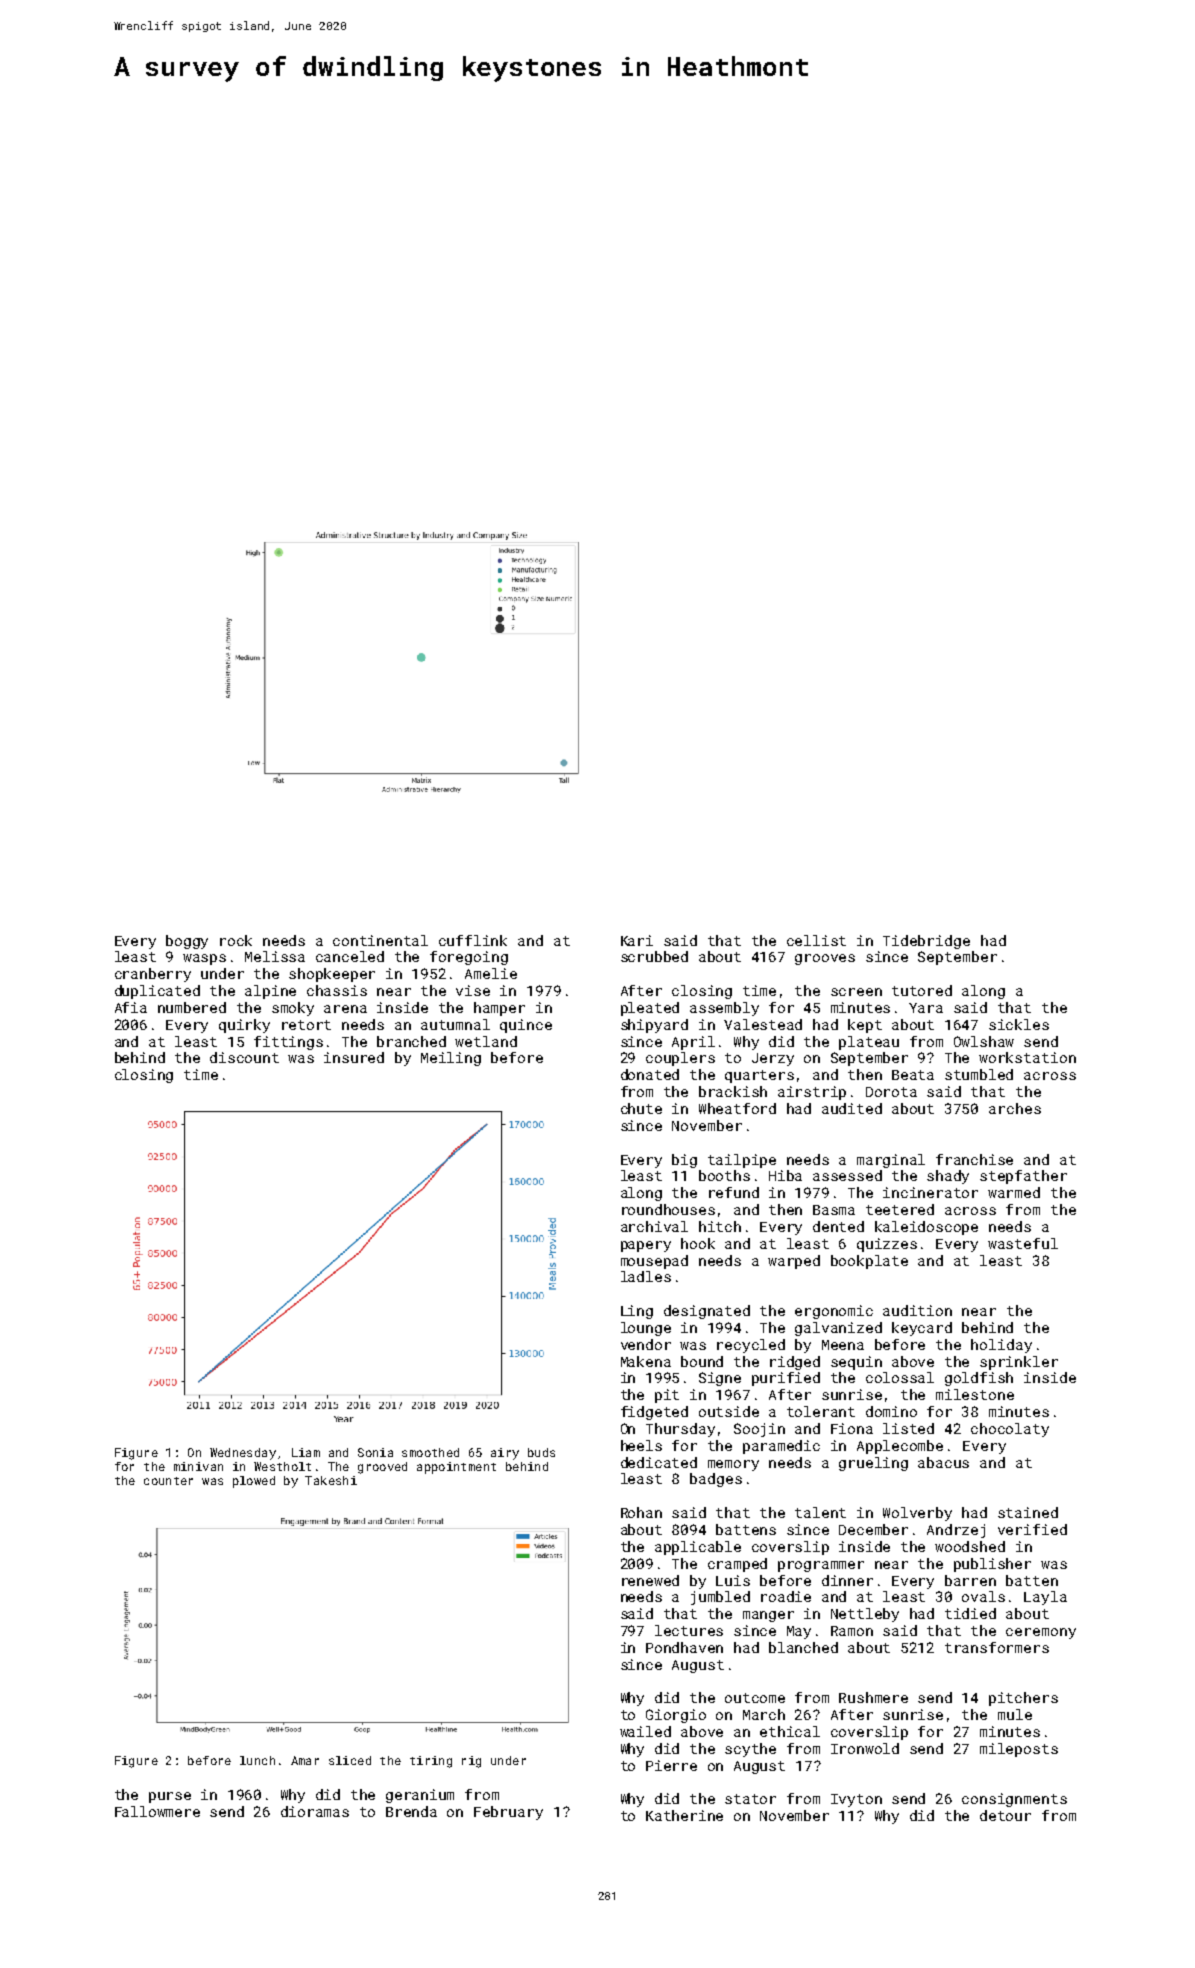 This screenshot has width=1195, height=1968. What do you see at coordinates (812, 1093) in the screenshot?
I see `airstrip` at bounding box center [812, 1093].
